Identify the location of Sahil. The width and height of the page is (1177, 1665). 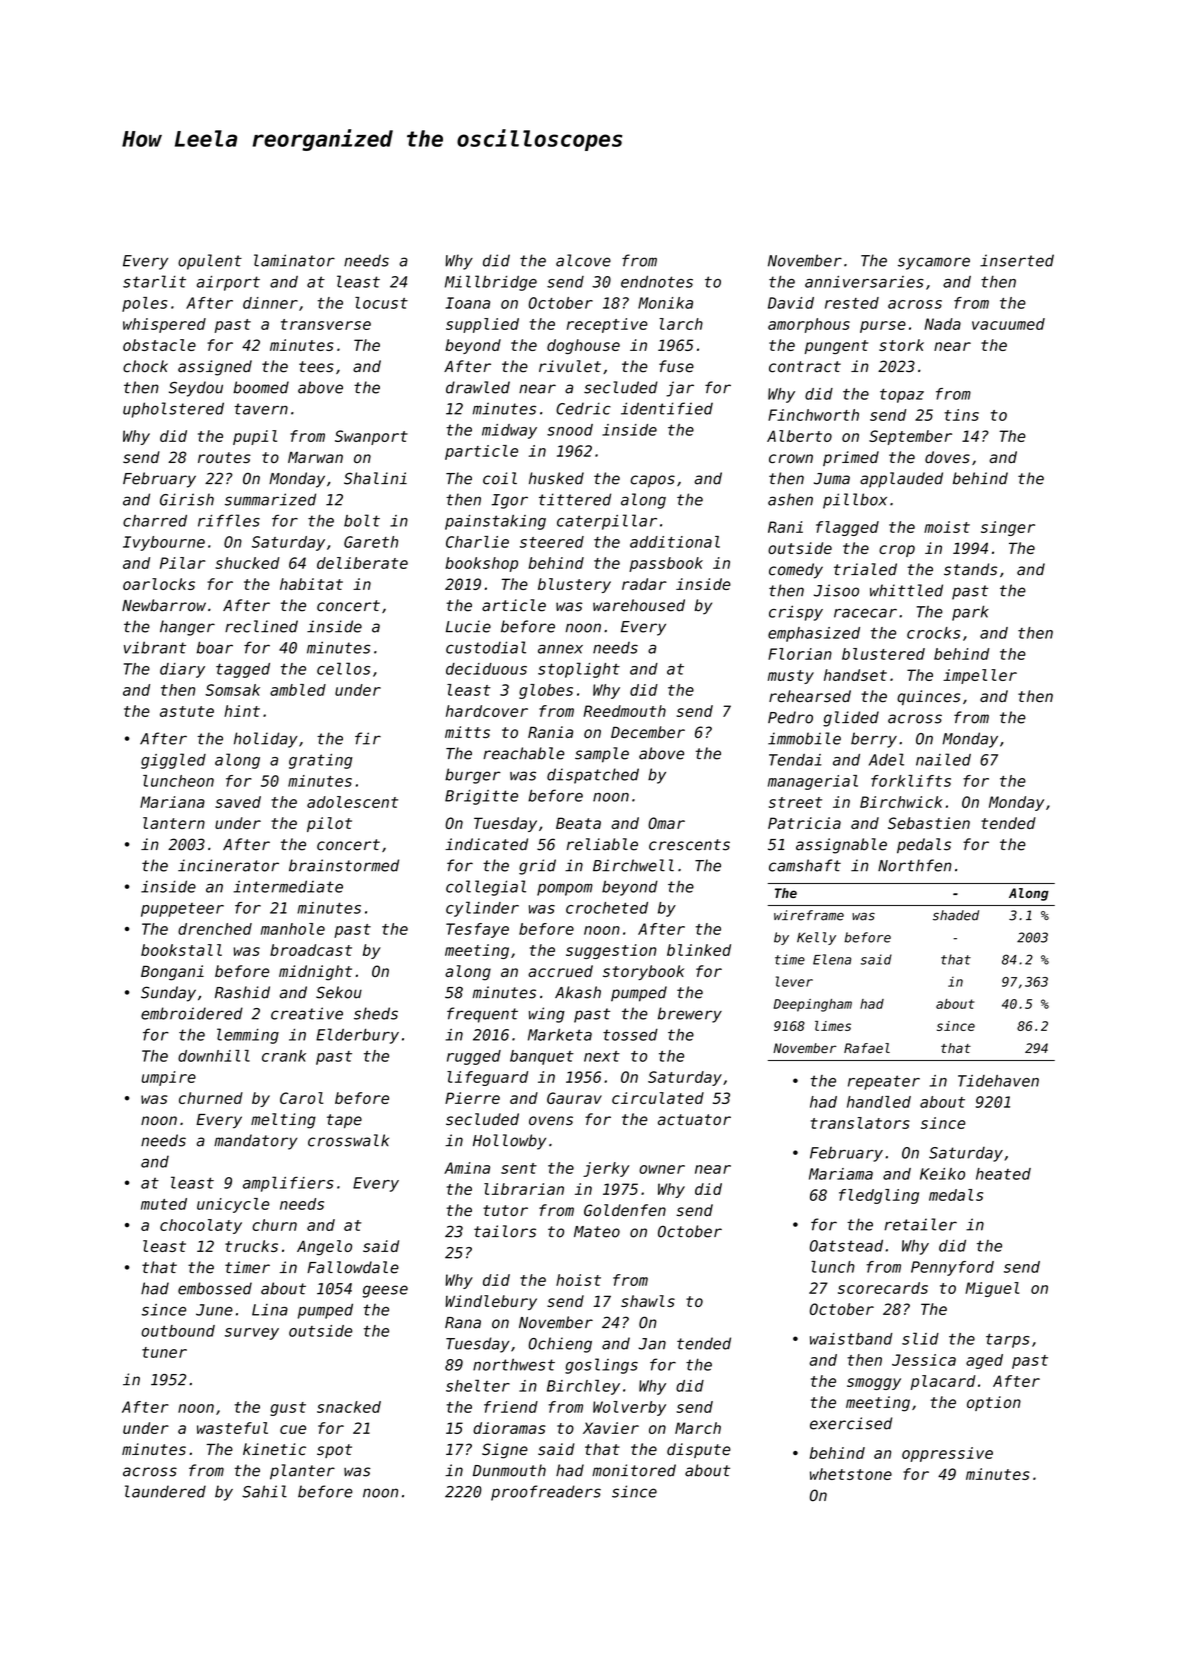
(264, 1491).
